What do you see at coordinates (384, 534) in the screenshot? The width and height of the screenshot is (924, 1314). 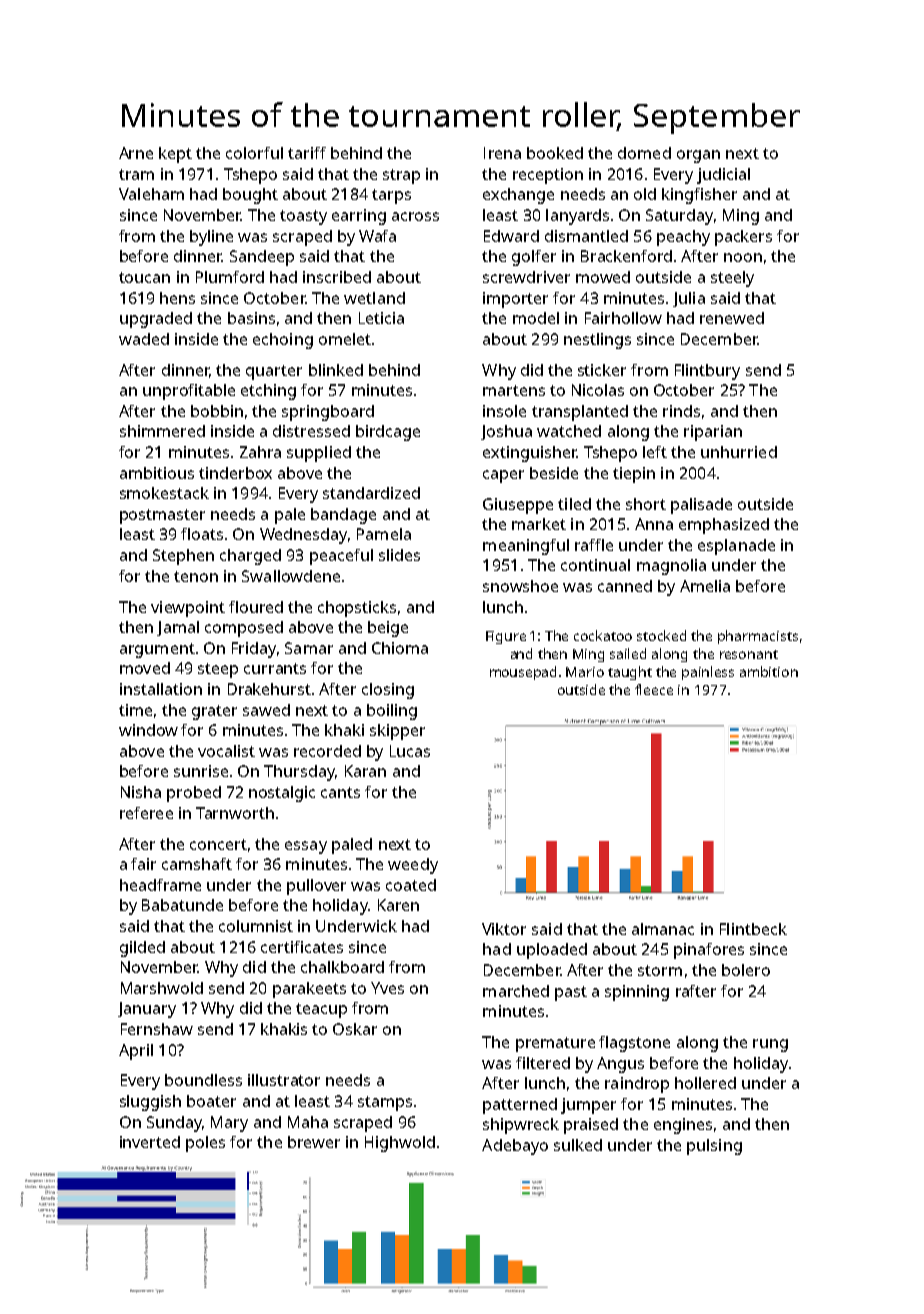 I see `Pamela` at bounding box center [384, 534].
